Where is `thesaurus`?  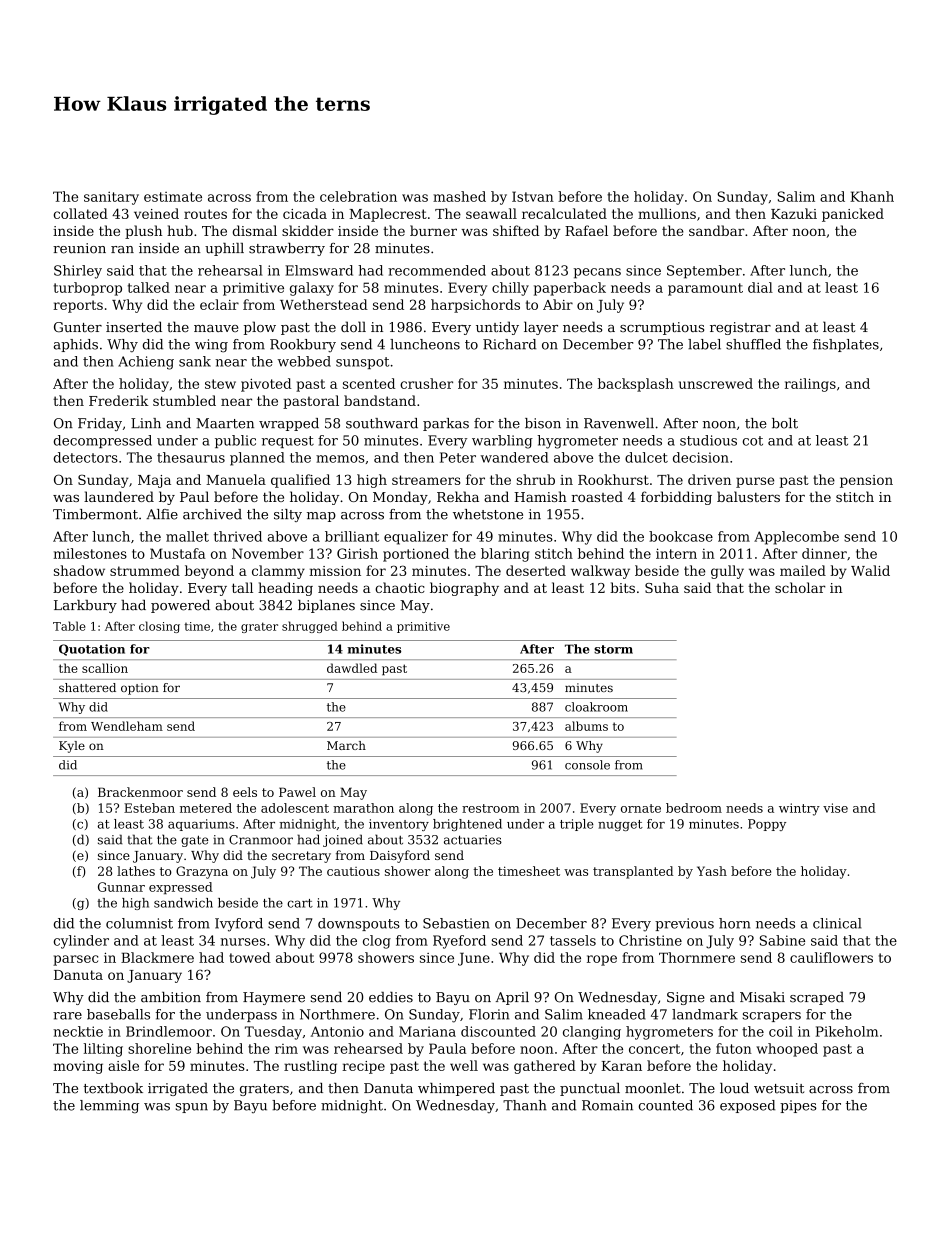 thesaurus is located at coordinates (191, 457).
